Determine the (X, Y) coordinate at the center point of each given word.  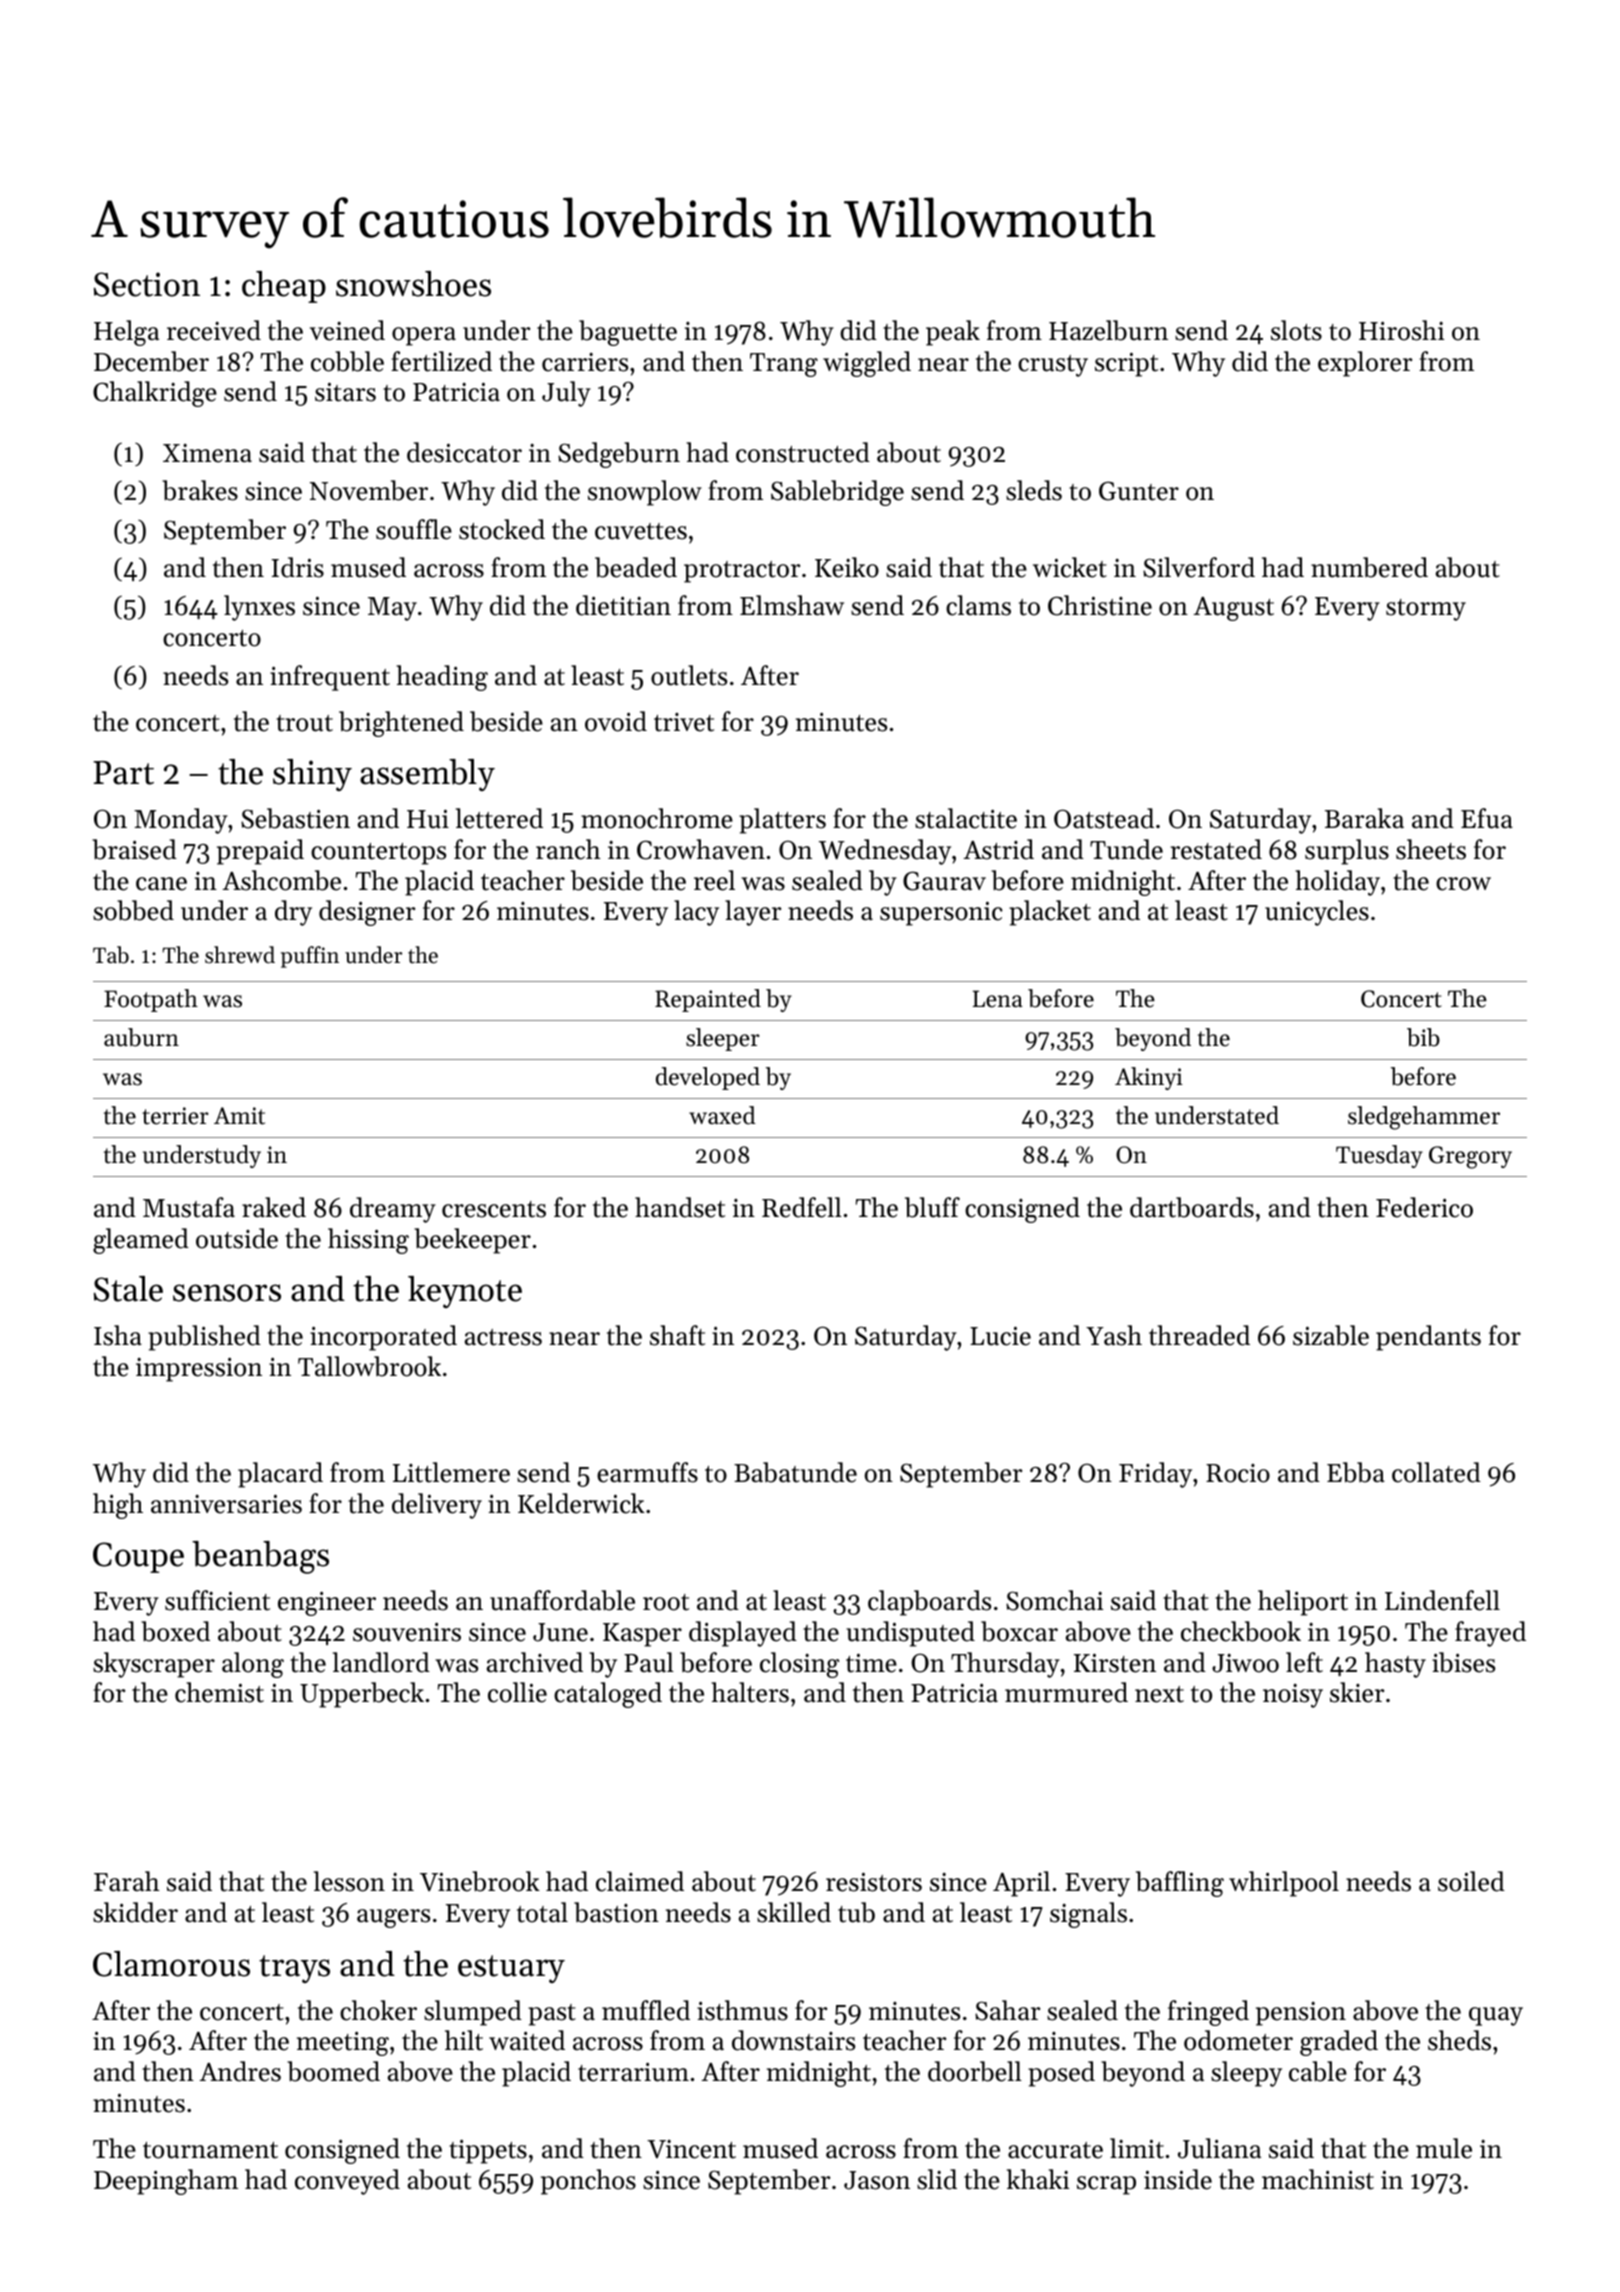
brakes (200, 490)
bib (1423, 1037)
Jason (877, 2180)
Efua (1487, 818)
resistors (874, 1882)
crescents (494, 1209)
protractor (742, 572)
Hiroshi (1401, 330)
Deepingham (166, 2182)
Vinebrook (480, 1881)
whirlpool (1284, 1884)
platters (782, 821)
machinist (1318, 2179)
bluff (932, 1207)
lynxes (259, 608)
